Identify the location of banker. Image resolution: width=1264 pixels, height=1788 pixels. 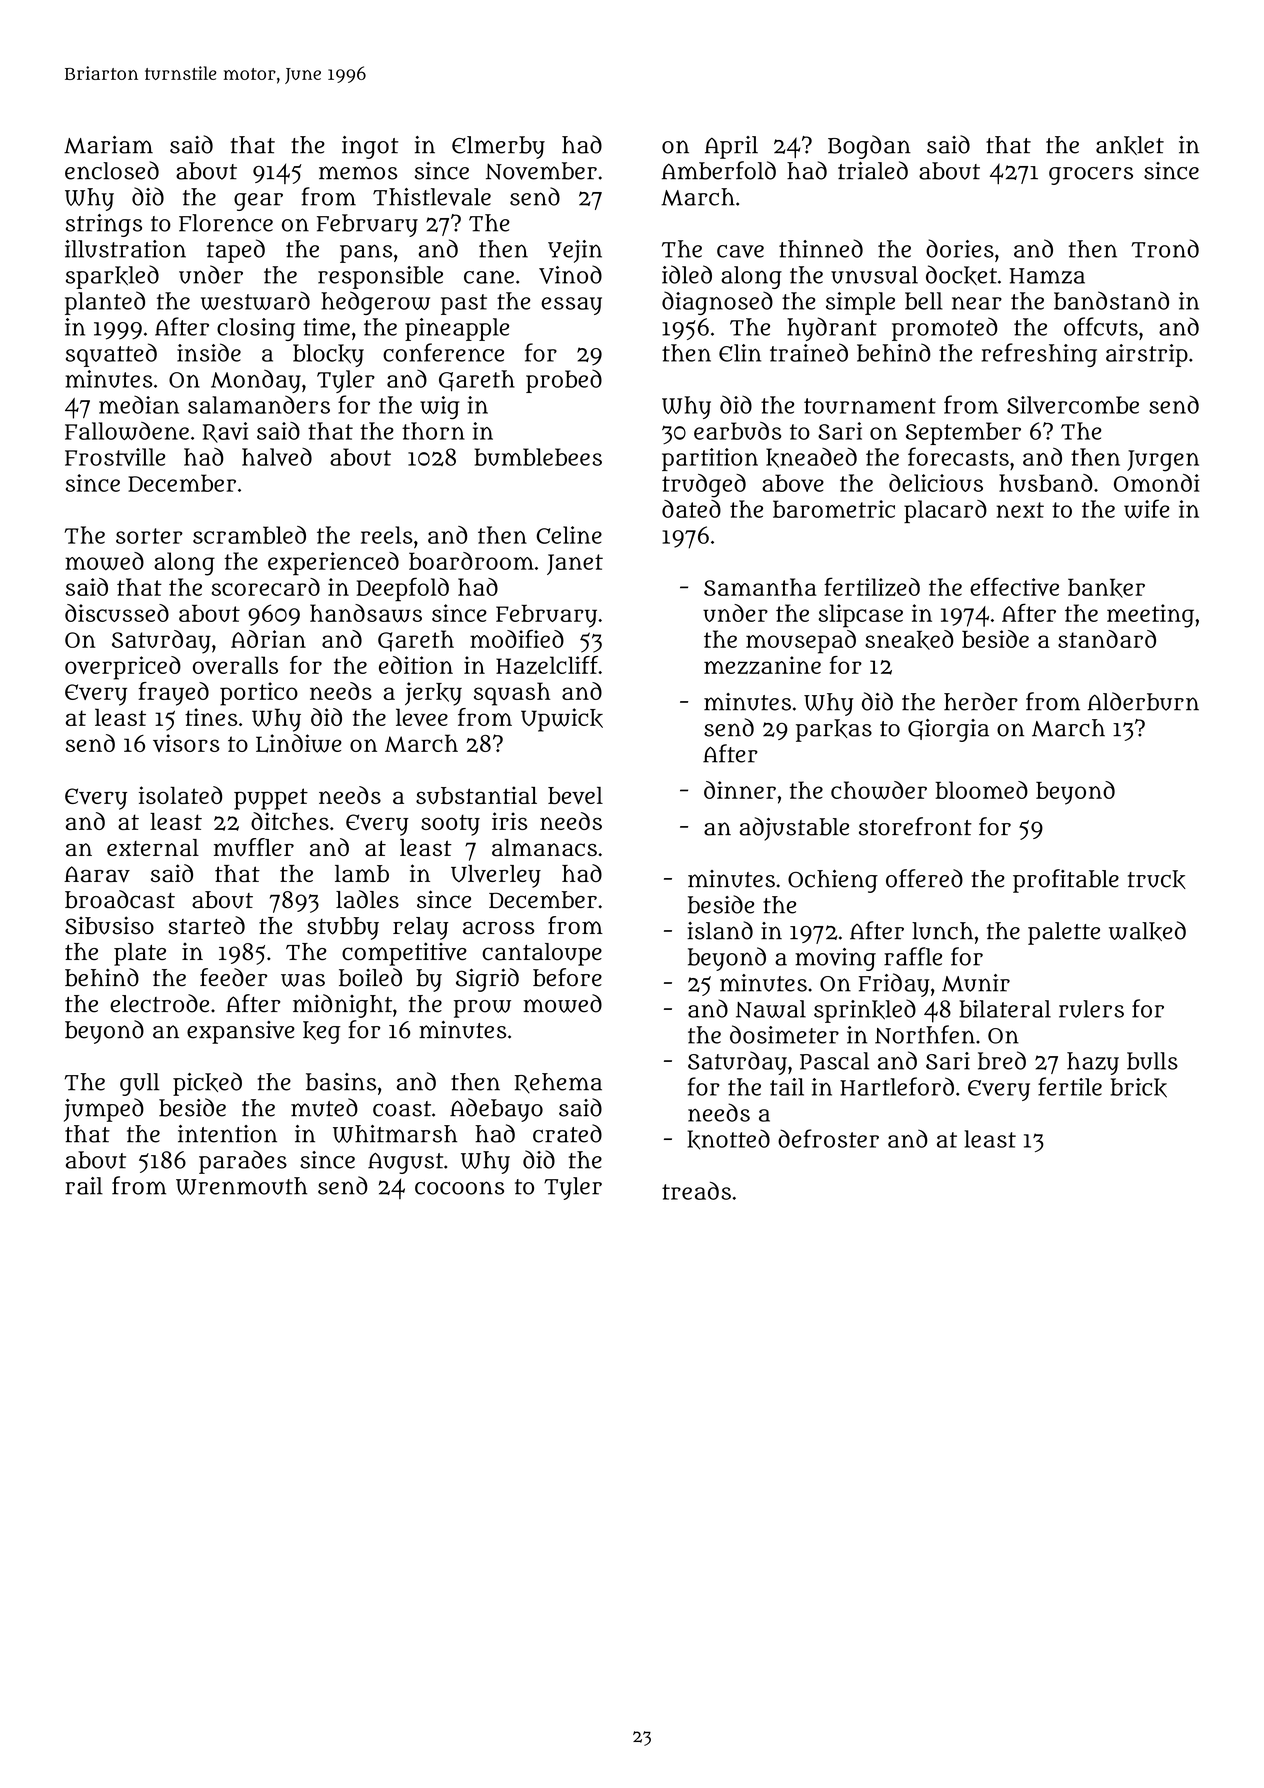
(1106, 588).
